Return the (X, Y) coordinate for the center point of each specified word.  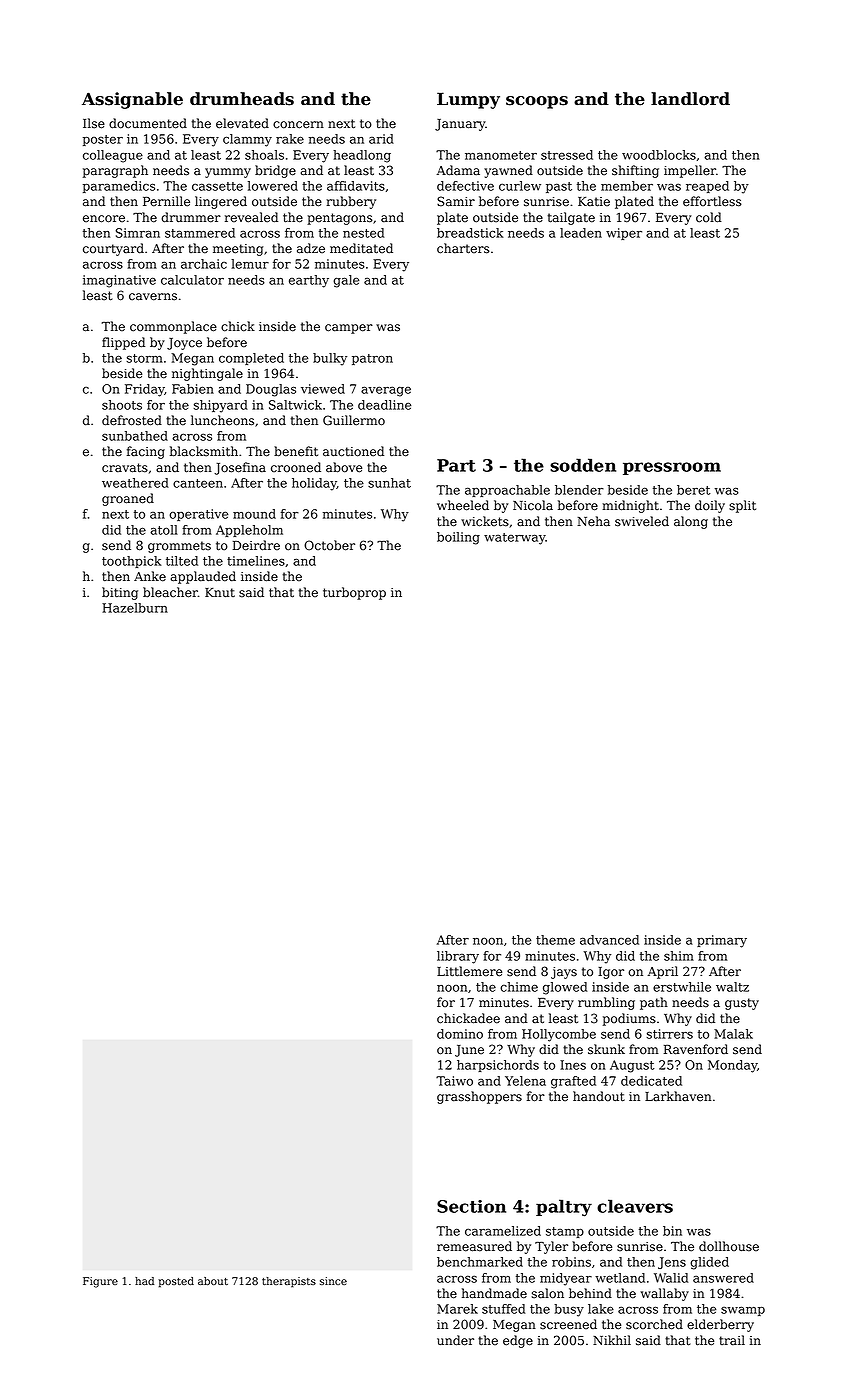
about (213, 1281)
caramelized (503, 1231)
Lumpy (468, 100)
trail (732, 1340)
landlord (690, 99)
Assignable (132, 100)
